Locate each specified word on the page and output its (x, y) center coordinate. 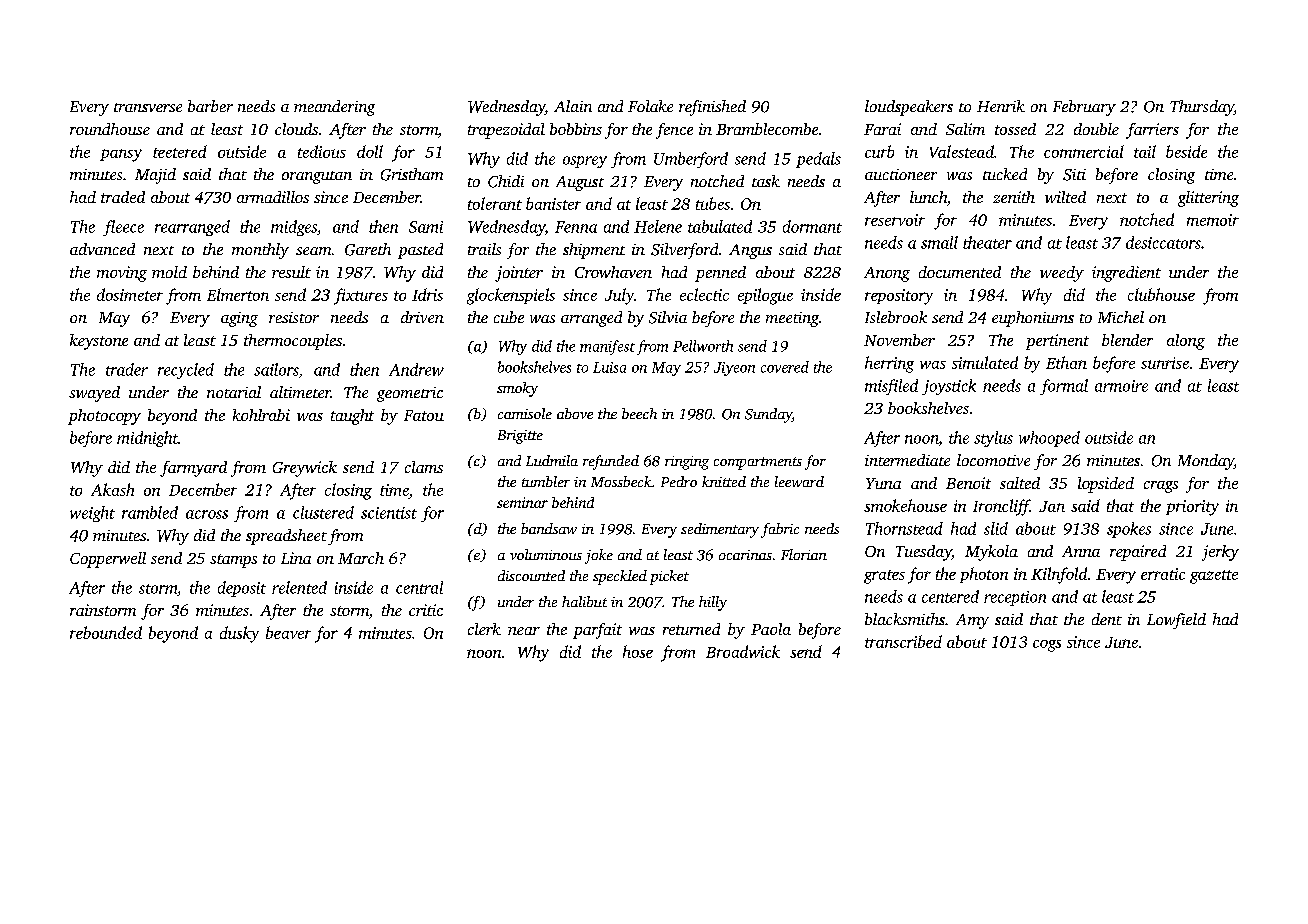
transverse (148, 107)
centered (950, 596)
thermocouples (293, 342)
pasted (420, 251)
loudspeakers (909, 108)
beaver (288, 632)
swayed (94, 394)
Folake (650, 106)
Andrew (416, 369)
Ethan (1066, 362)
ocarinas (745, 555)
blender (1127, 340)
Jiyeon (734, 369)
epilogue (765, 296)
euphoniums (1033, 319)
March (361, 558)
